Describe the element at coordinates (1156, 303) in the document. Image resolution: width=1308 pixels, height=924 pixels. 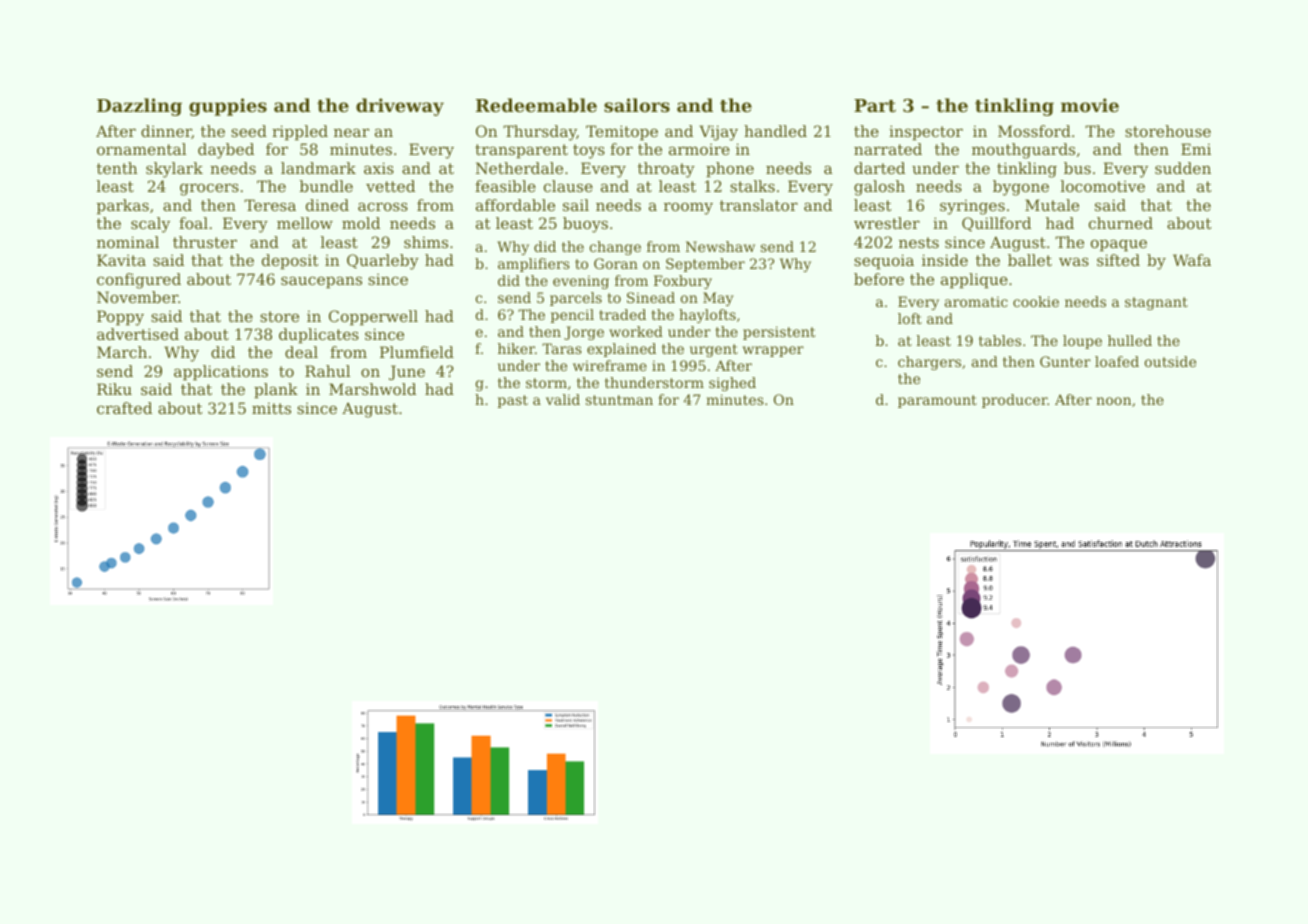
I see `stagnant` at that location.
